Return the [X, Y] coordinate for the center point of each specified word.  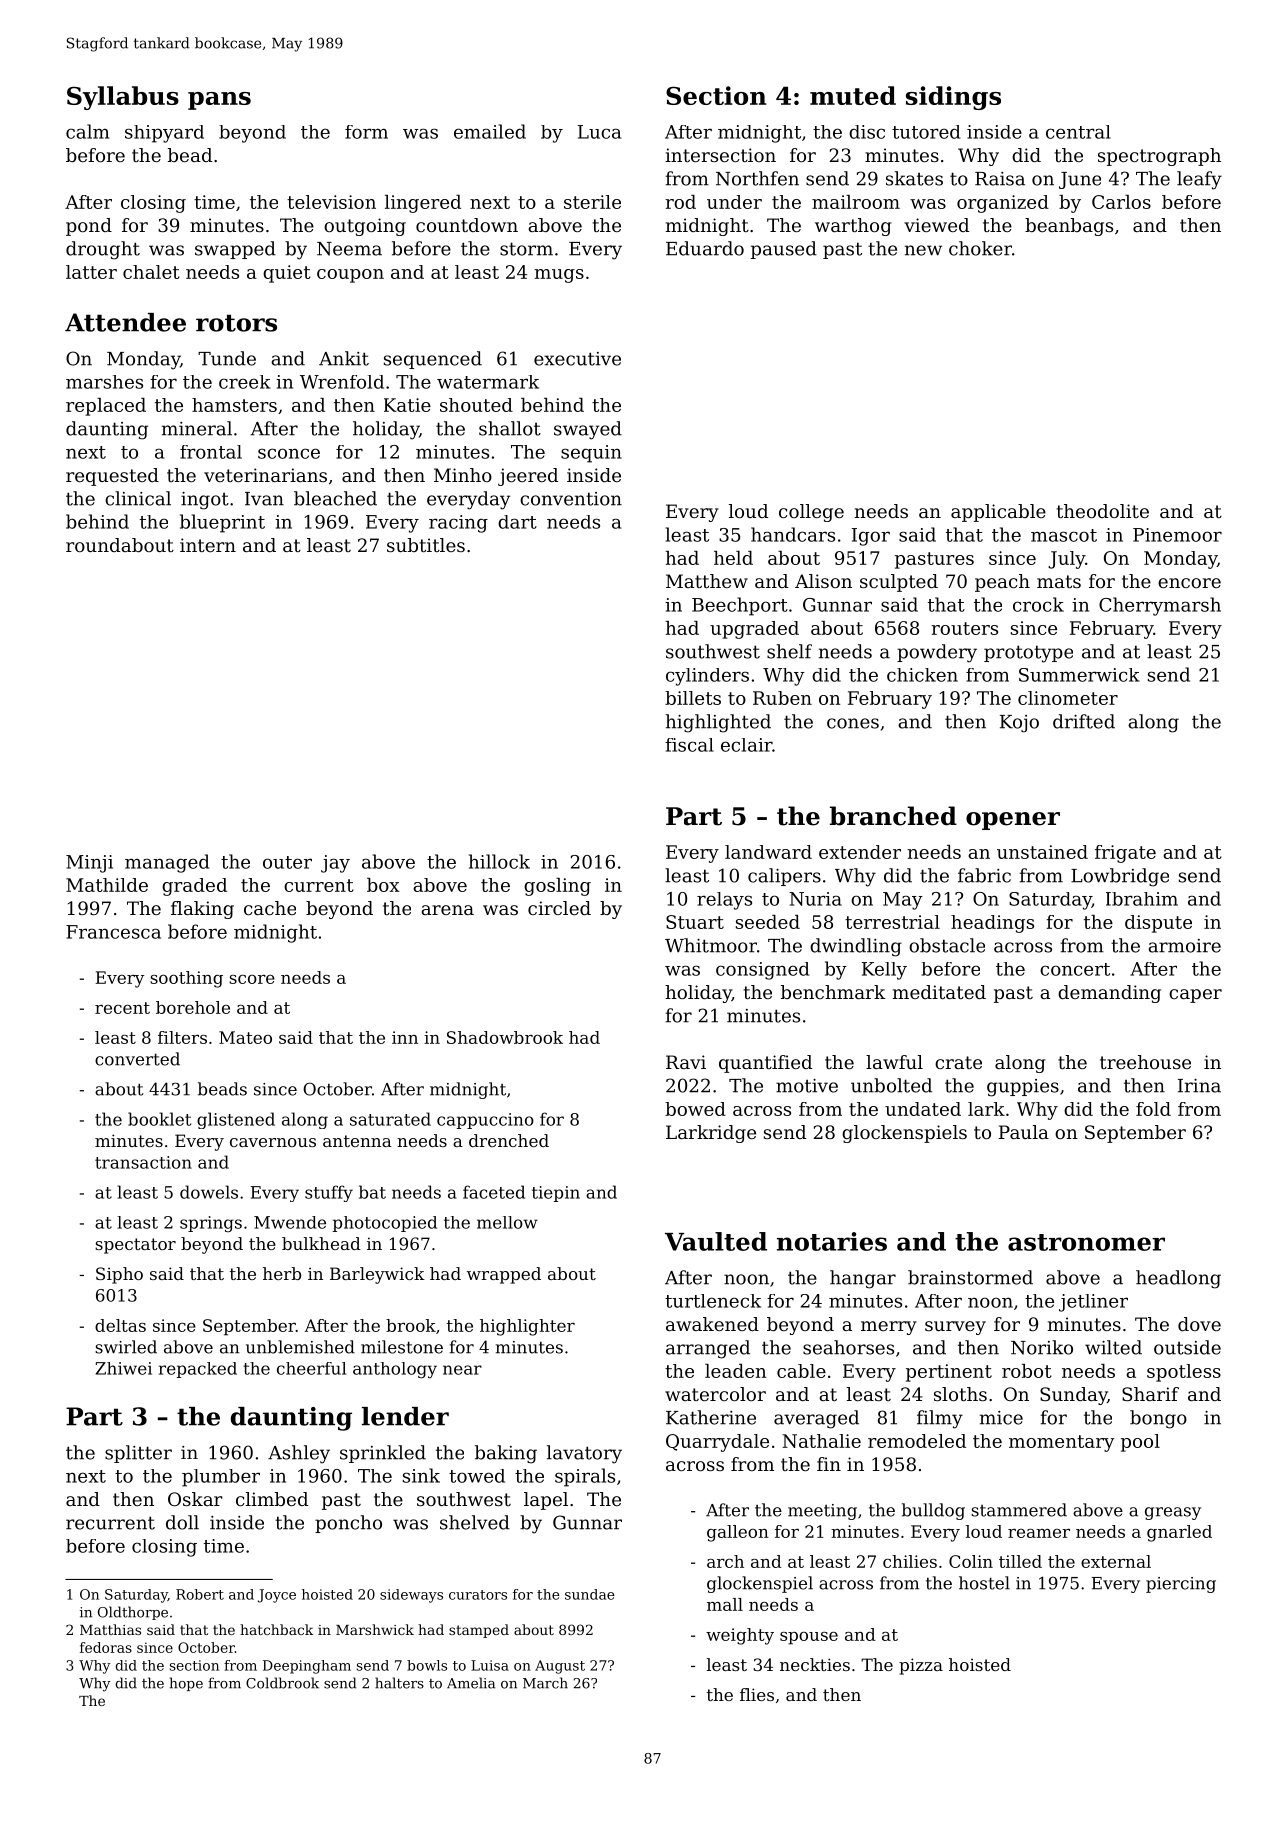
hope [186, 1684]
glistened [236, 1120]
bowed [695, 1109]
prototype [1028, 654]
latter [91, 272]
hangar [863, 1279]
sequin [591, 454]
